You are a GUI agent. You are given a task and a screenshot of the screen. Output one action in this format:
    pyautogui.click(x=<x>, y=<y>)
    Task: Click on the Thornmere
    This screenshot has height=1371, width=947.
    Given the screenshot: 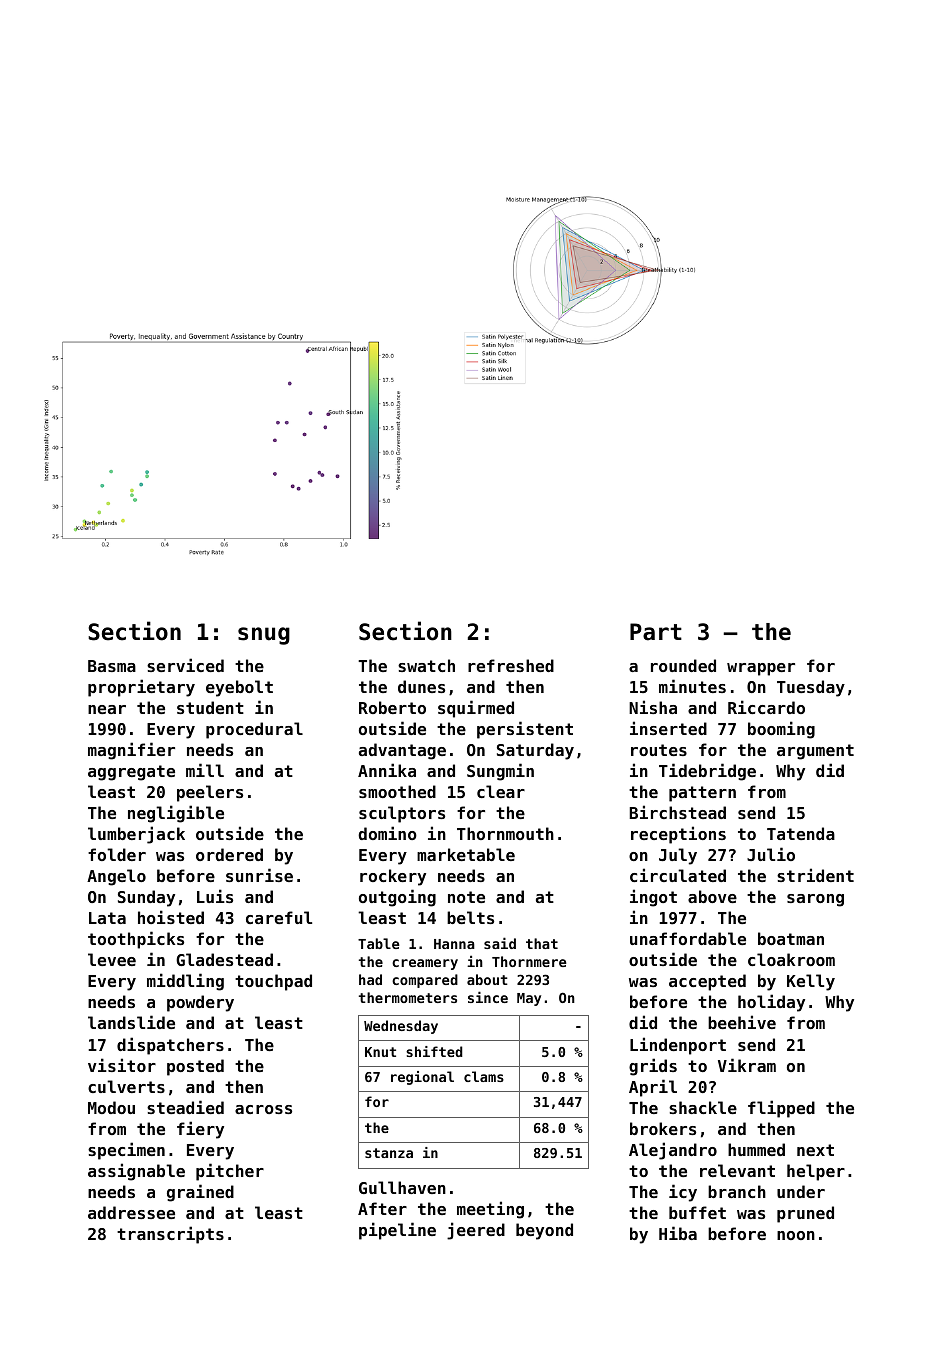 What is the action you would take?
    pyautogui.click(x=529, y=961)
